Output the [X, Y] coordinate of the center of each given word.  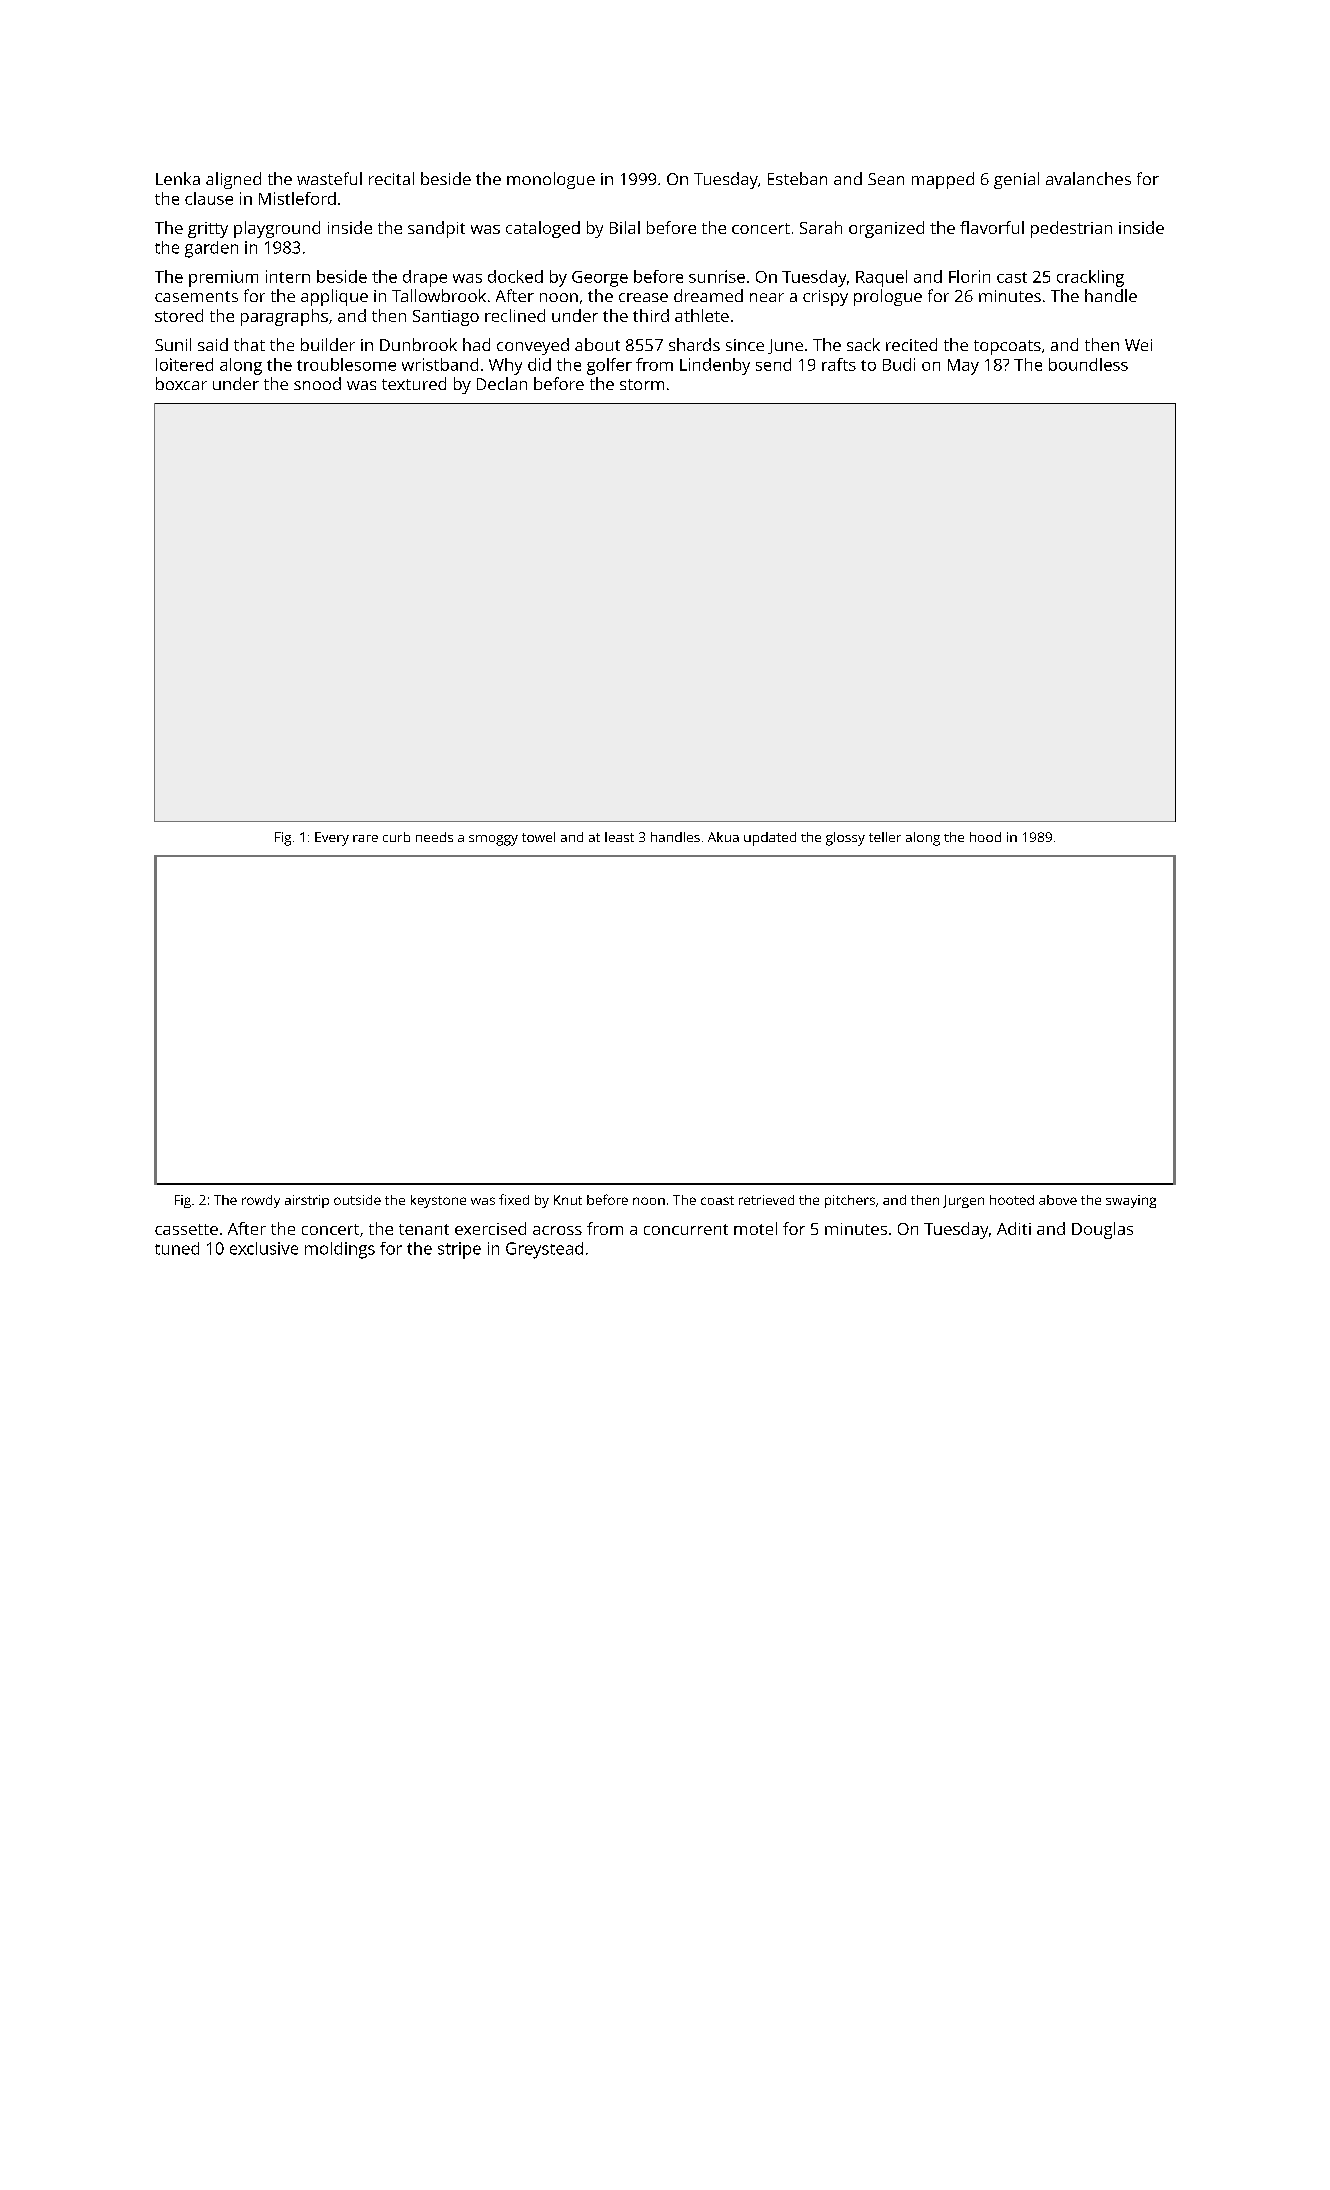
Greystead [544, 1250]
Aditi [1014, 1228]
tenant [424, 1229]
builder [328, 344]
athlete [702, 315]
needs [434, 837]
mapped [943, 180]
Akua [723, 837]
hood [985, 837]
